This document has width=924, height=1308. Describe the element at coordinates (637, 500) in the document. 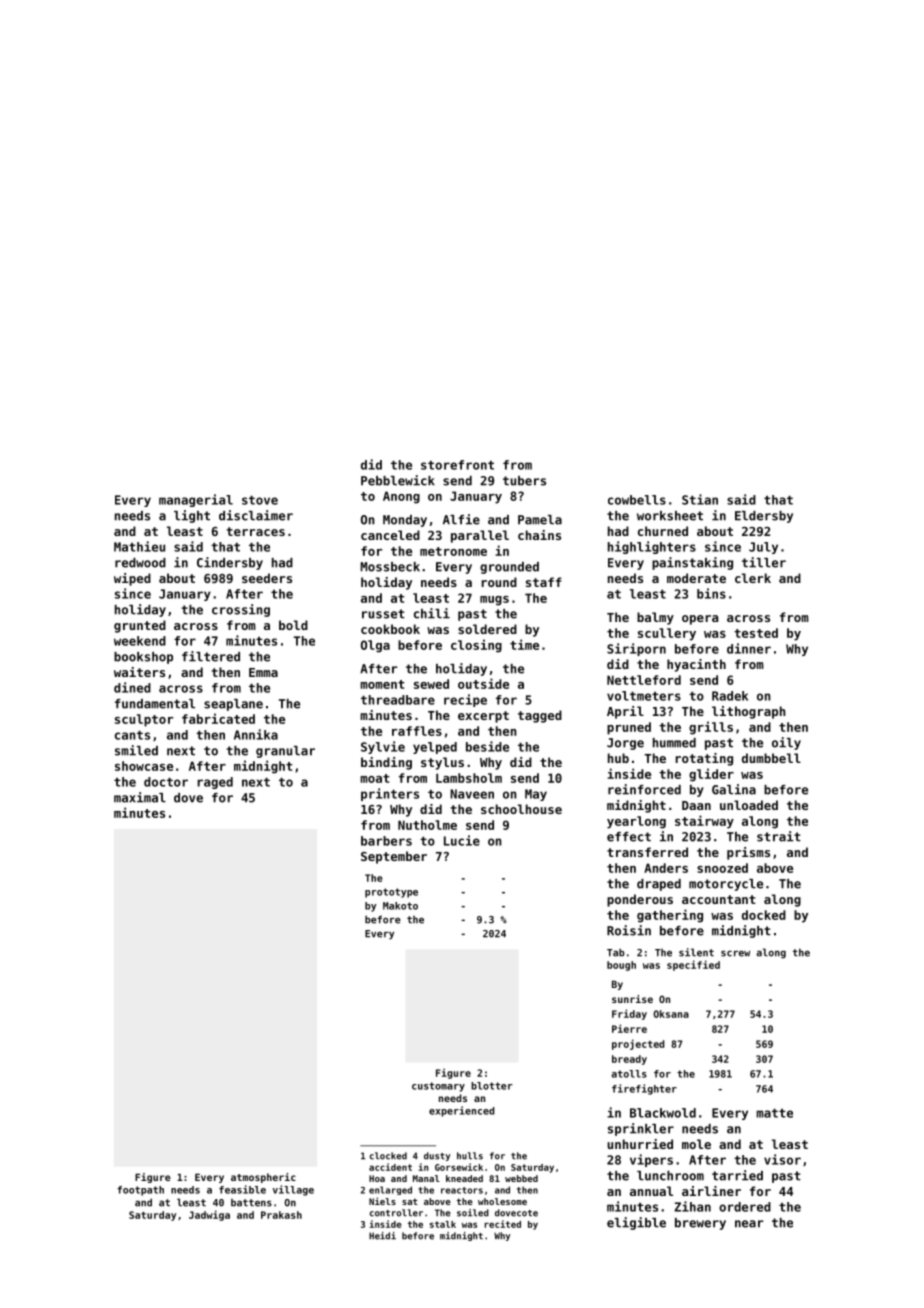

I see `cowbells` at that location.
